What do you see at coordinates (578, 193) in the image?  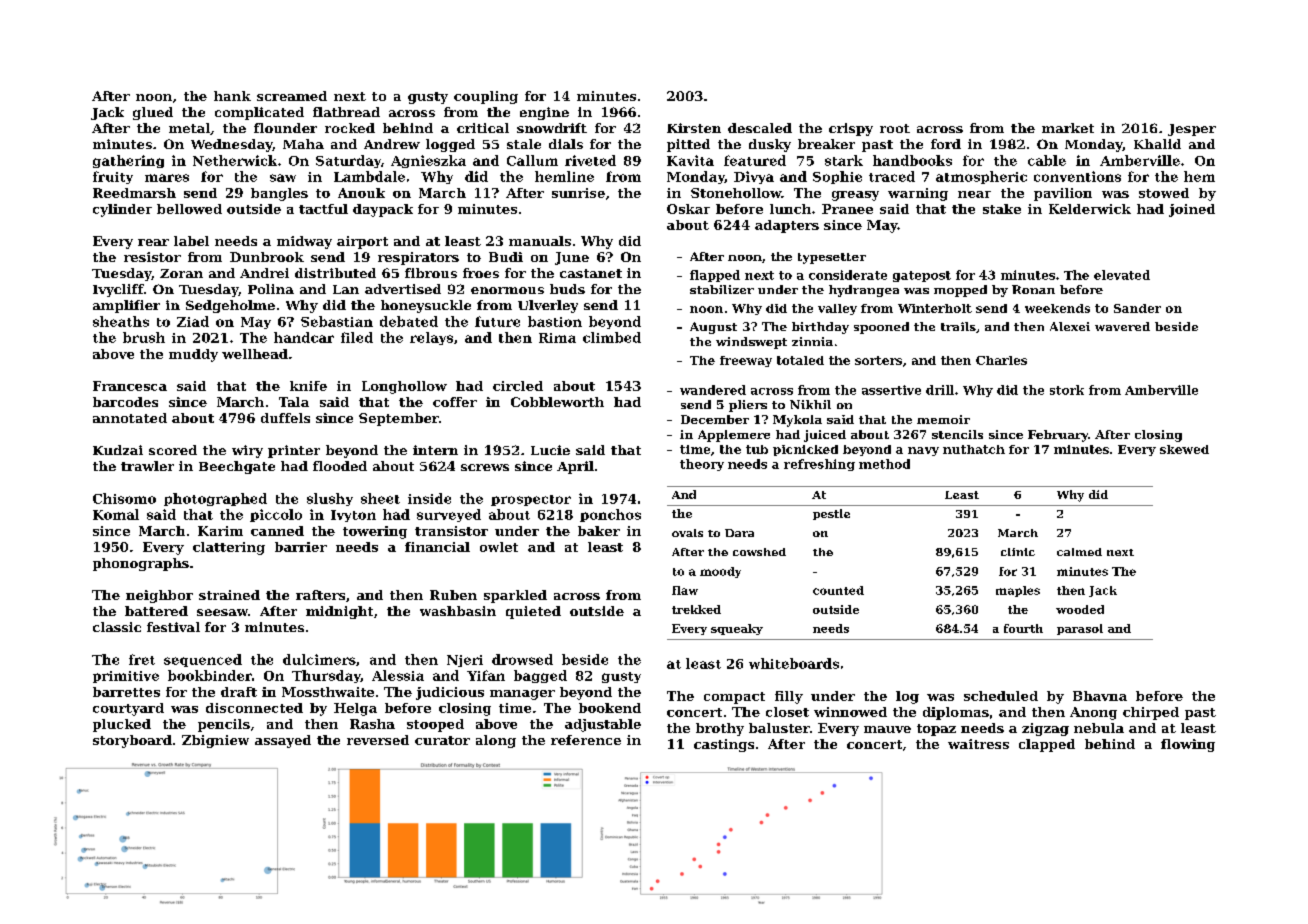 I see `sunrise` at bounding box center [578, 193].
